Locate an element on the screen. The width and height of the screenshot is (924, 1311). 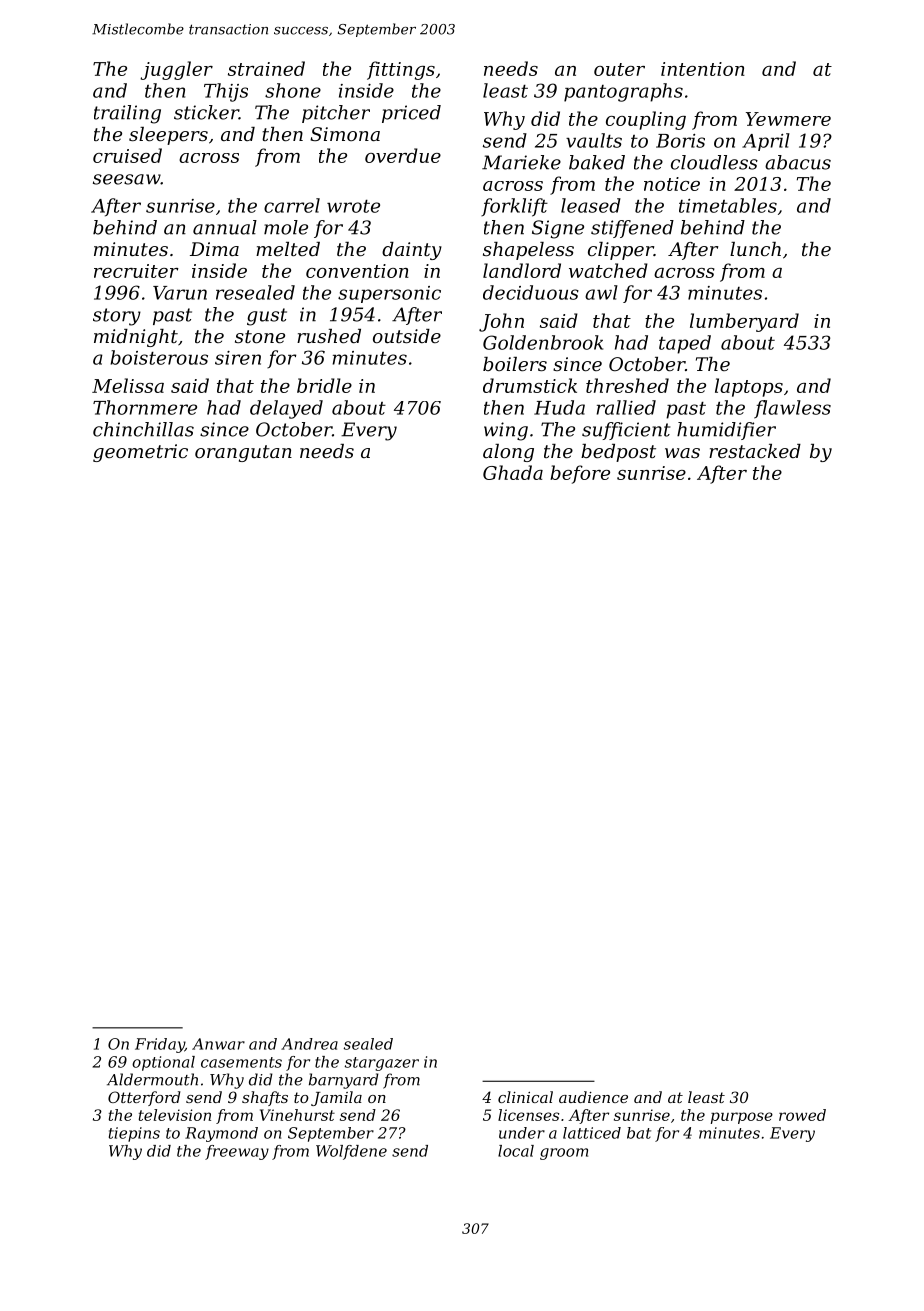
fittings is located at coordinates (401, 70).
